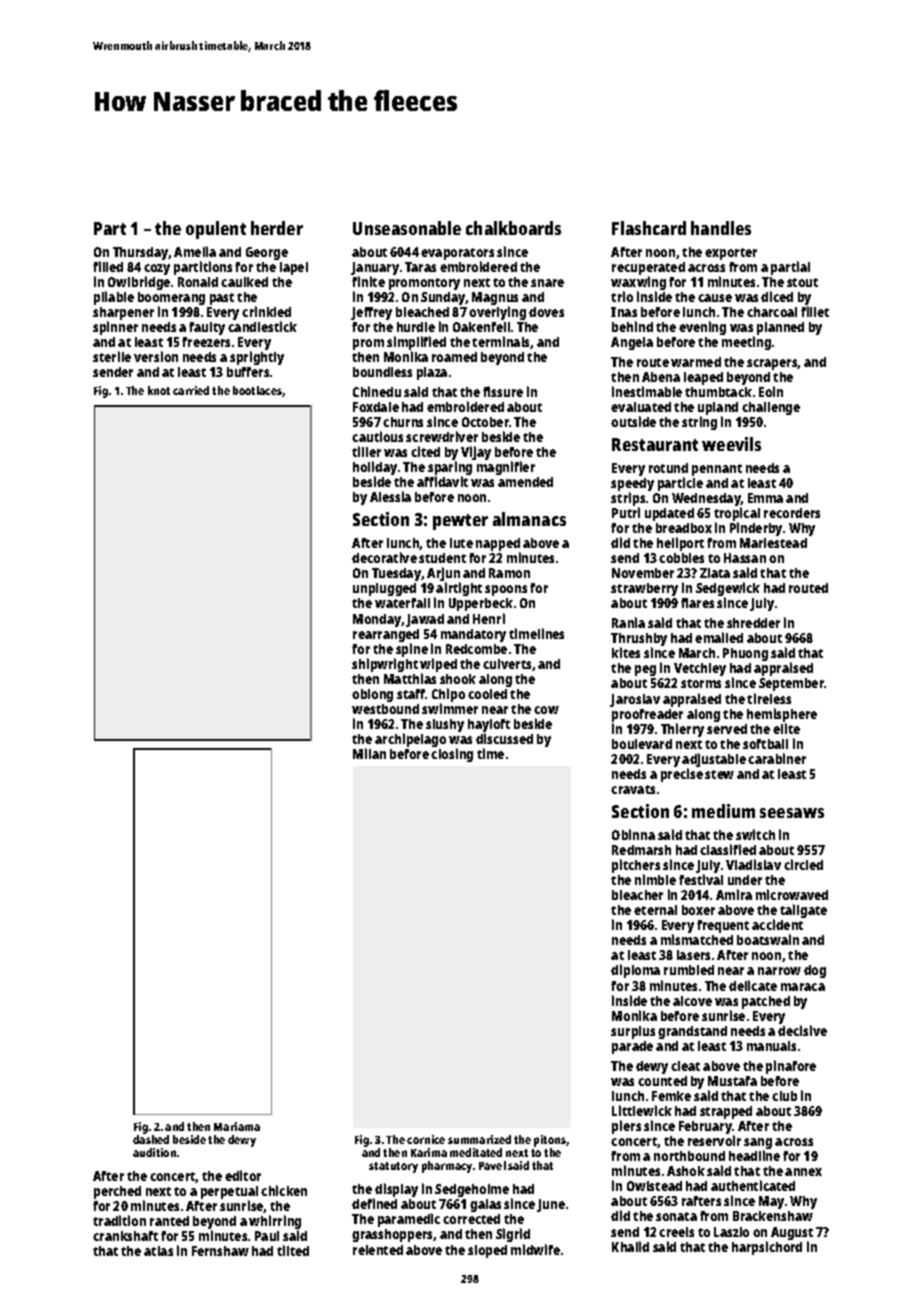 This document has height=1308, width=924. I want to click on fissure, so click(503, 391).
